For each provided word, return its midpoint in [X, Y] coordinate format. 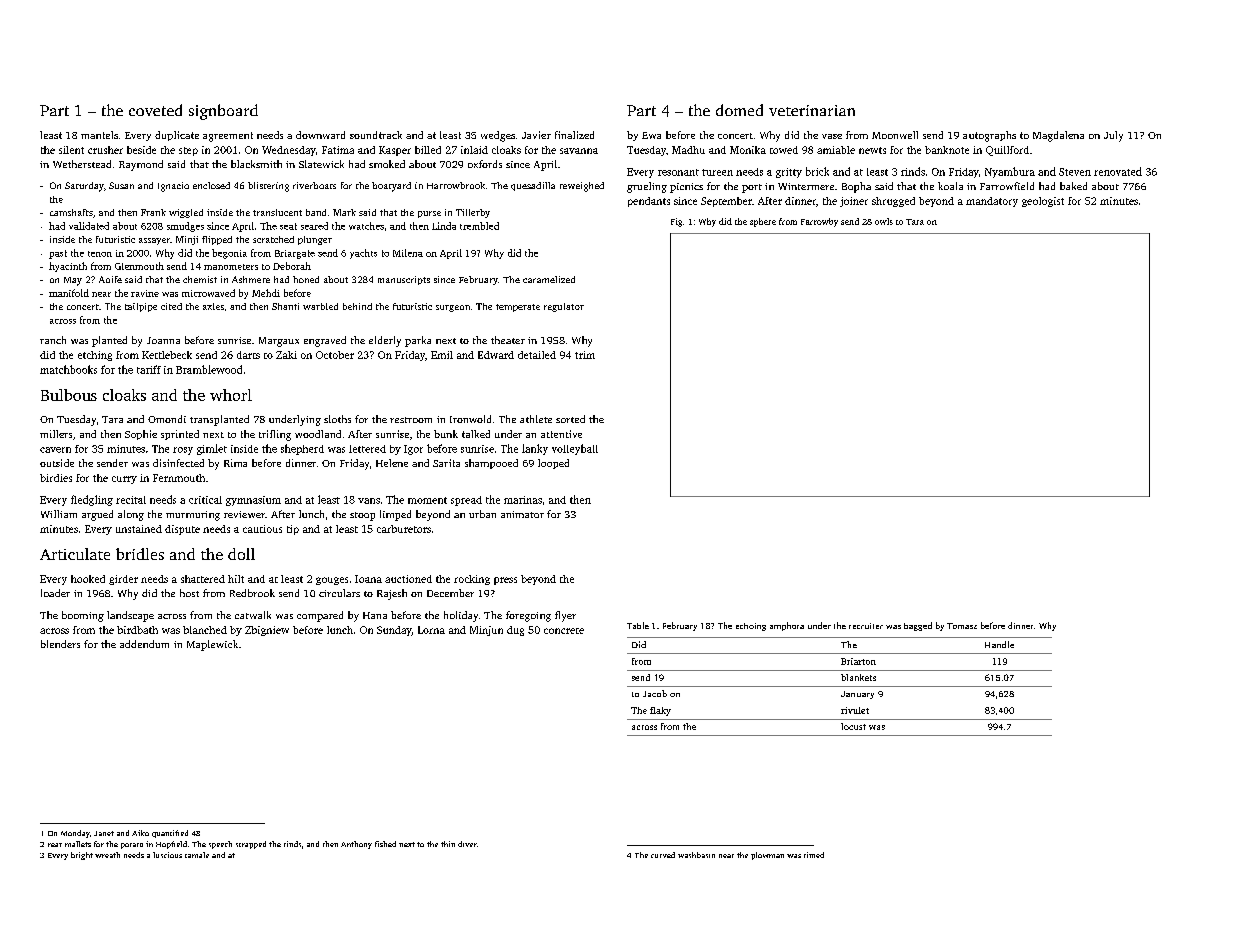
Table [638, 625]
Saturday [84, 187]
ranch [53, 340]
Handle [999, 644]
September [726, 202]
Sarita [446, 463]
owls [884, 221]
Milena [408, 253]
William [59, 514]
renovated [1118, 171]
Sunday [394, 631]
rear [55, 845]
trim [585, 355]
